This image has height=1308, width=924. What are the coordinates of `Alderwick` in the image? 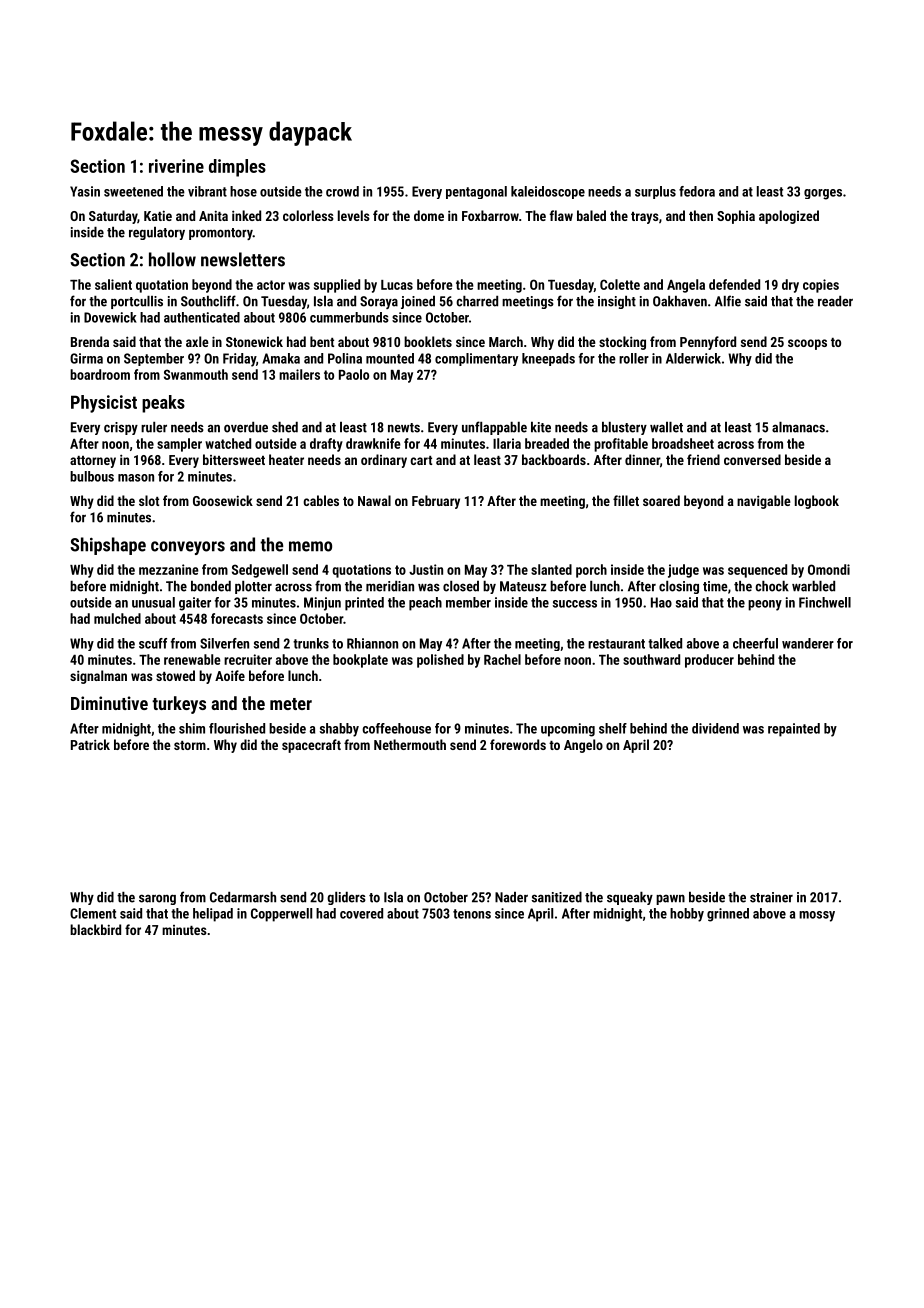 It's located at (693, 358).
